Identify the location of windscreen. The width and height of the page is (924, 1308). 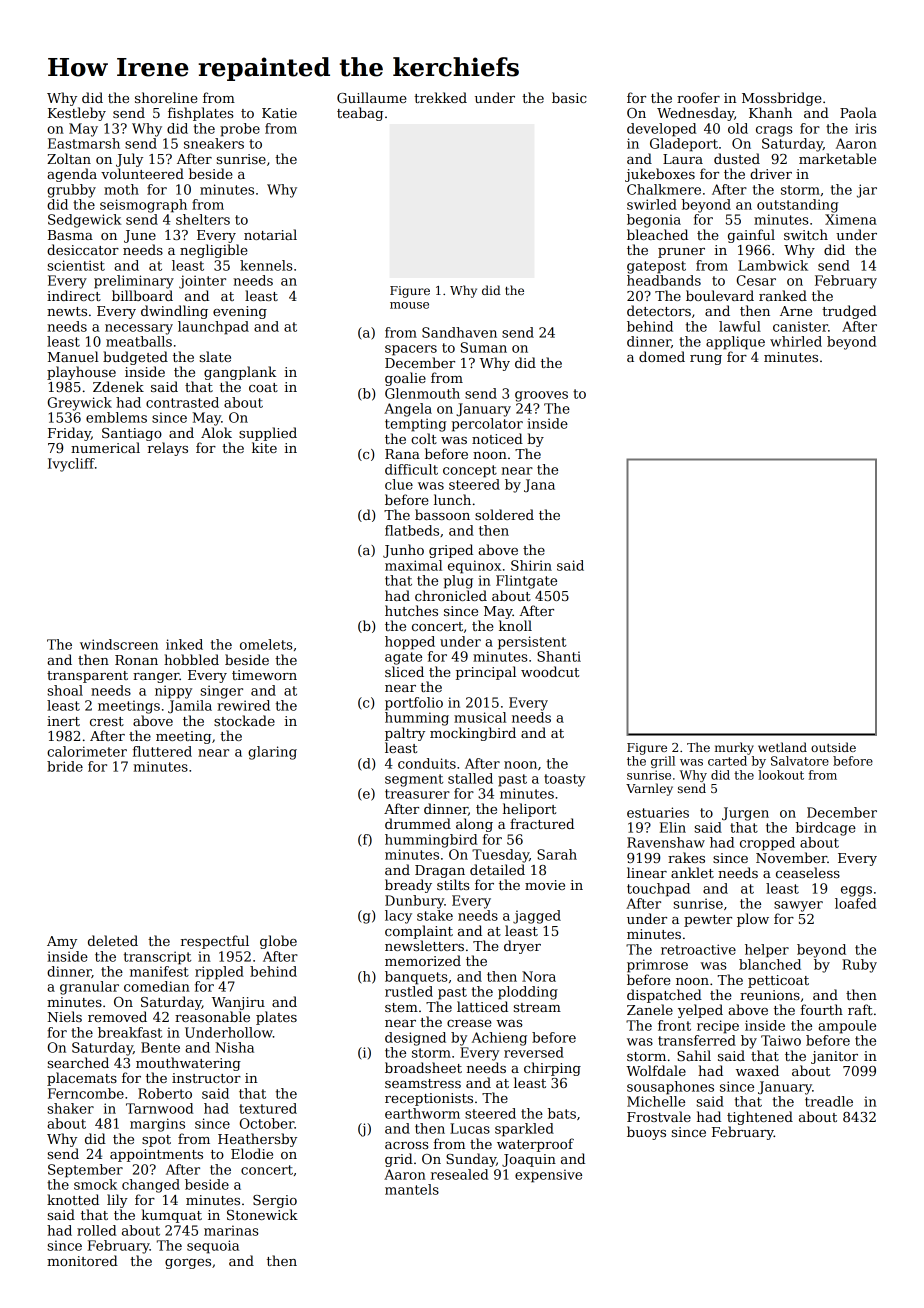
(119, 644).
